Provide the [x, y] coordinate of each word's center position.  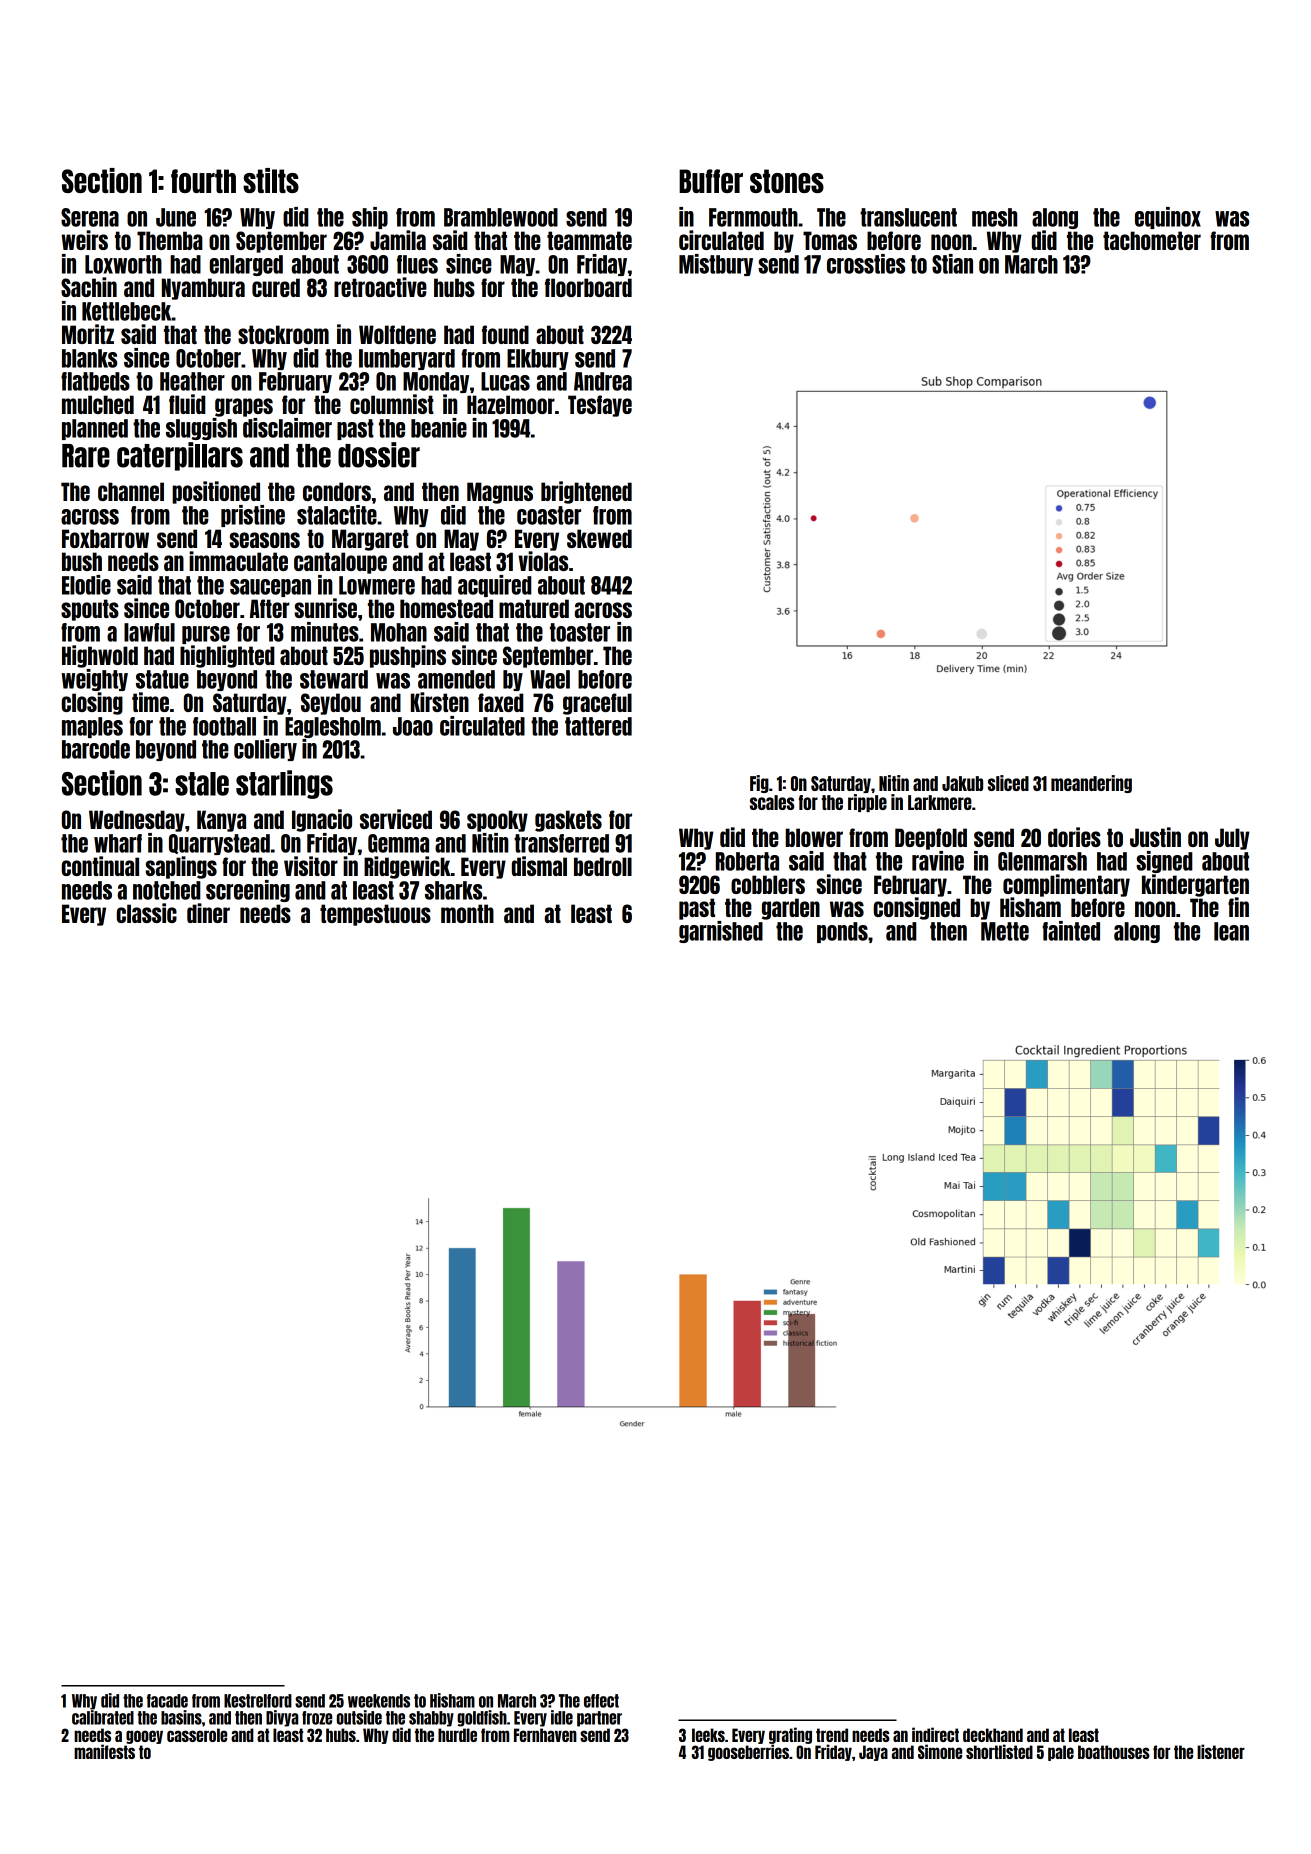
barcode [96, 749]
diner [208, 913]
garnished [721, 932]
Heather [192, 381]
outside [359, 1717]
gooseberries [748, 1752]
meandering [1091, 784]
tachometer [1152, 240]
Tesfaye [600, 406]
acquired [495, 586]
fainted [1071, 931]
